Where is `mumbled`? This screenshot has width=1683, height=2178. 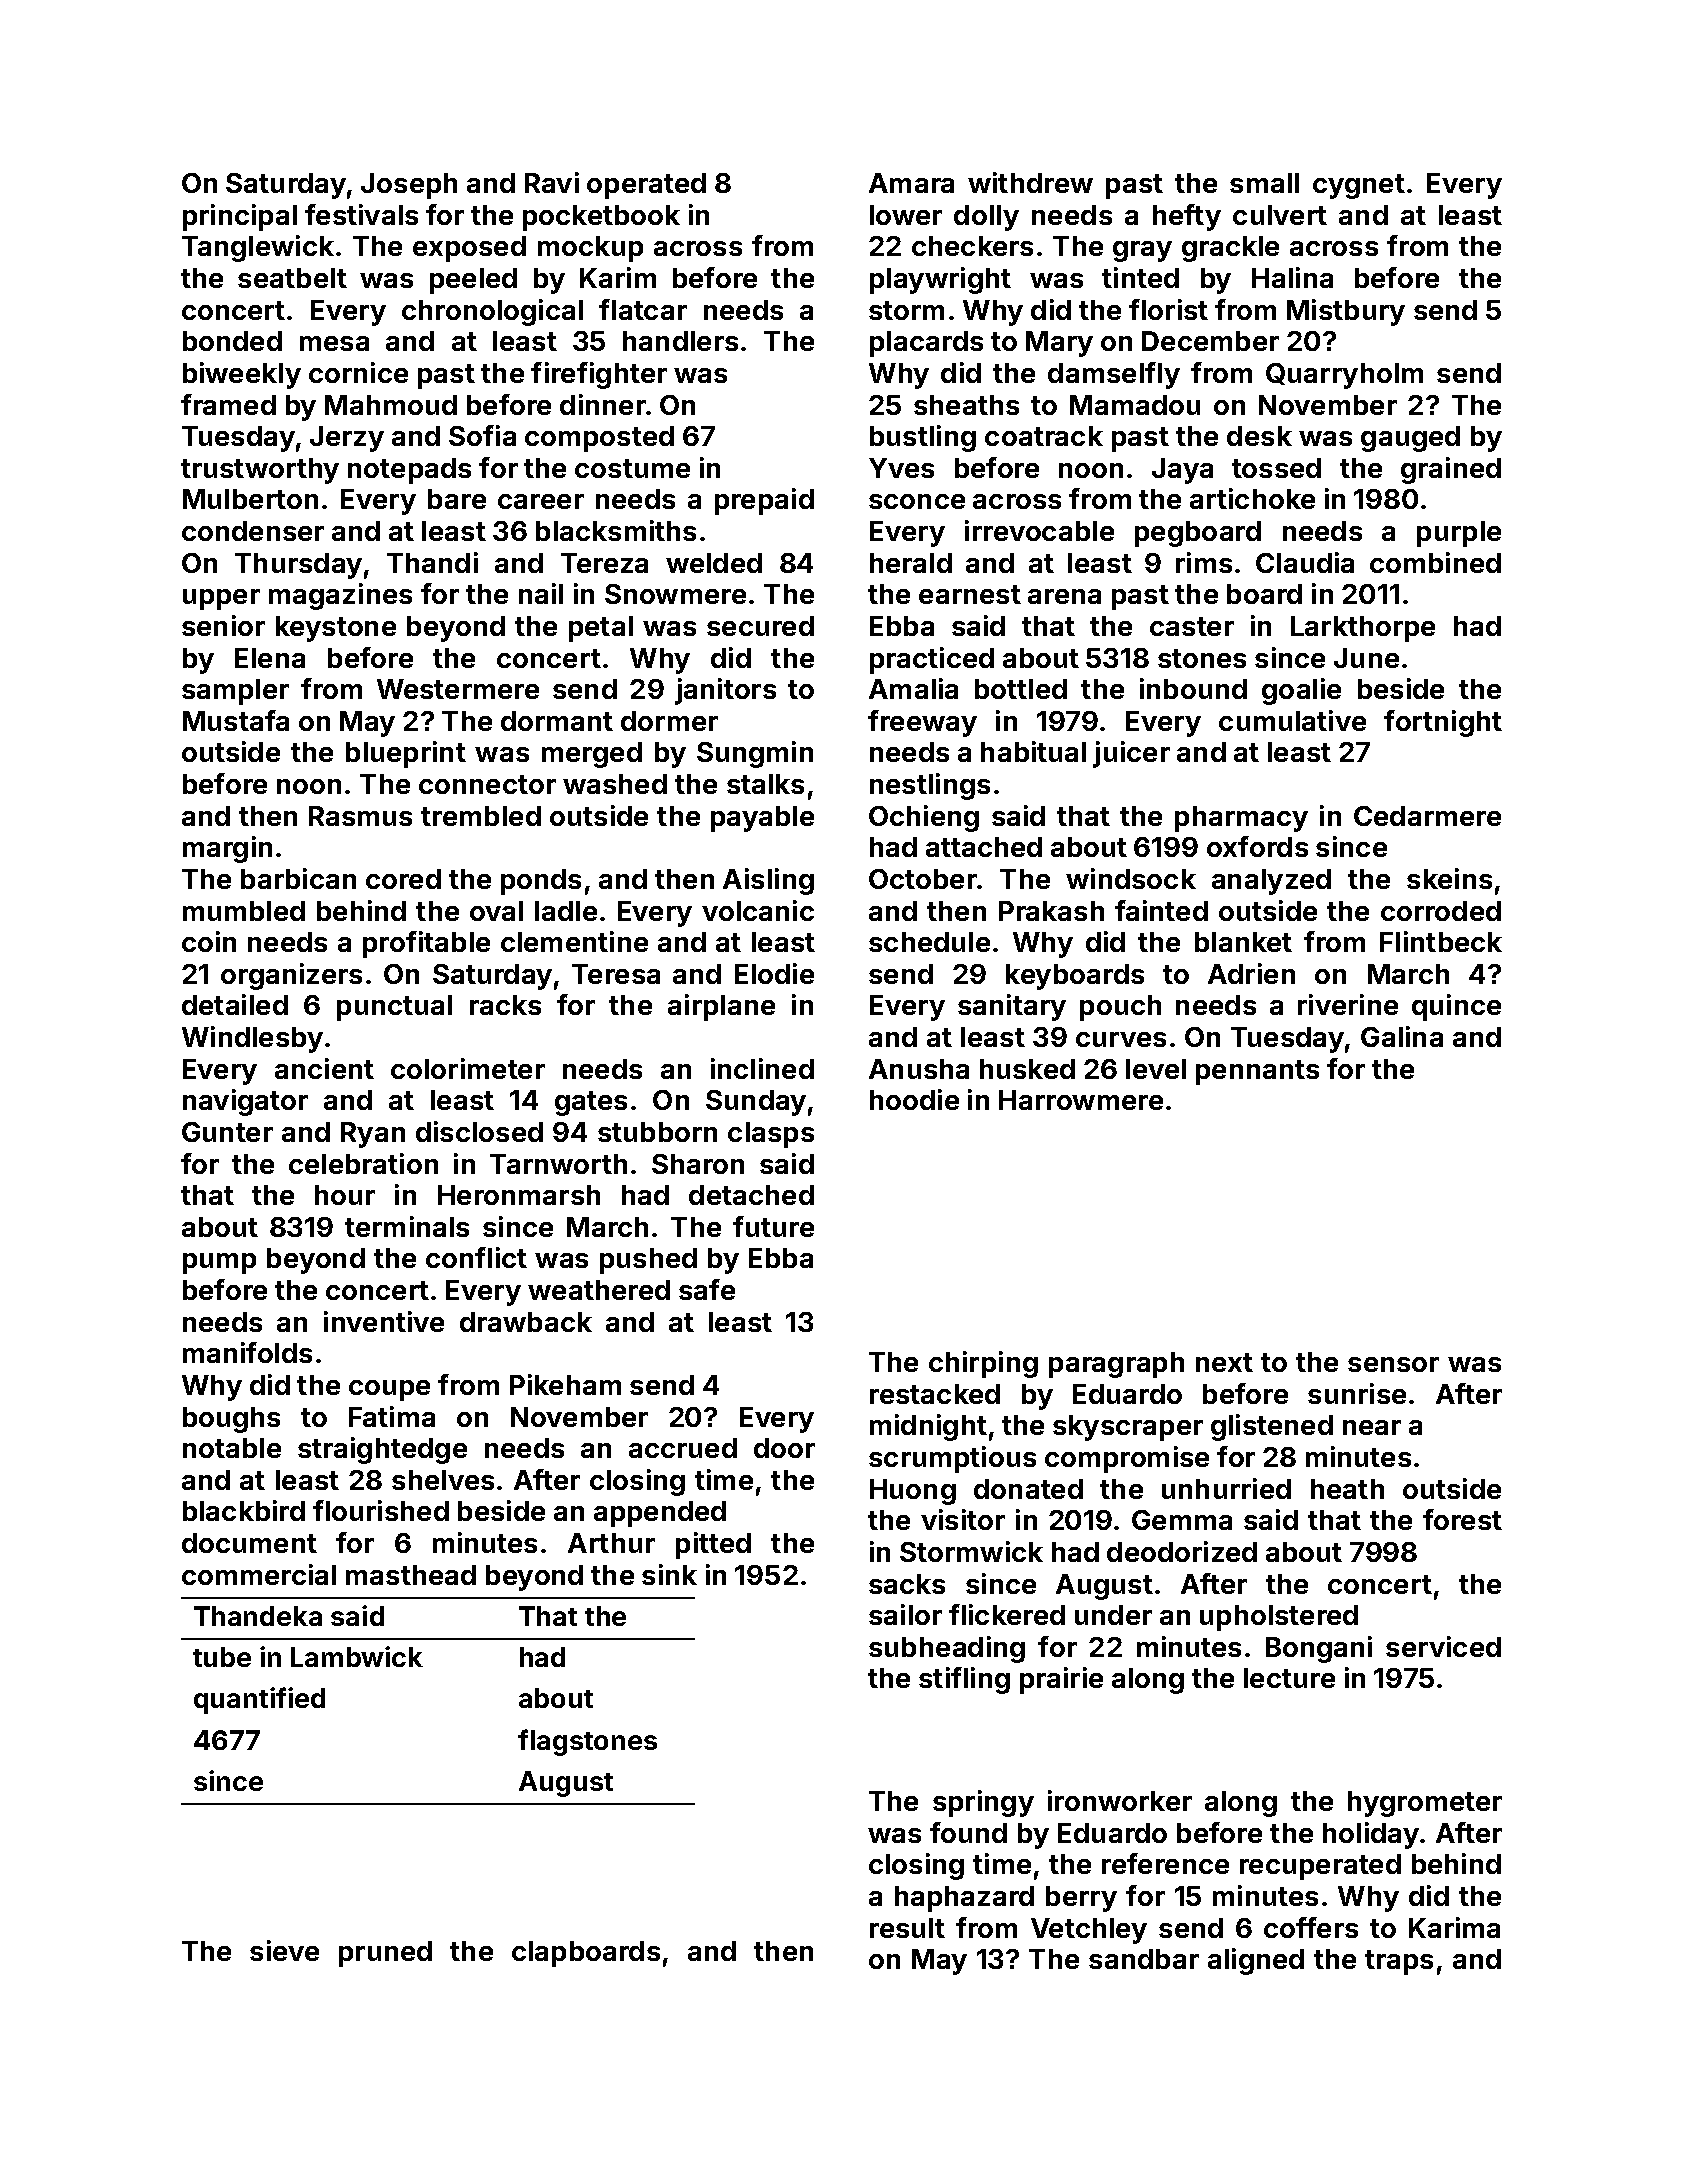 mumbled is located at coordinates (244, 911).
